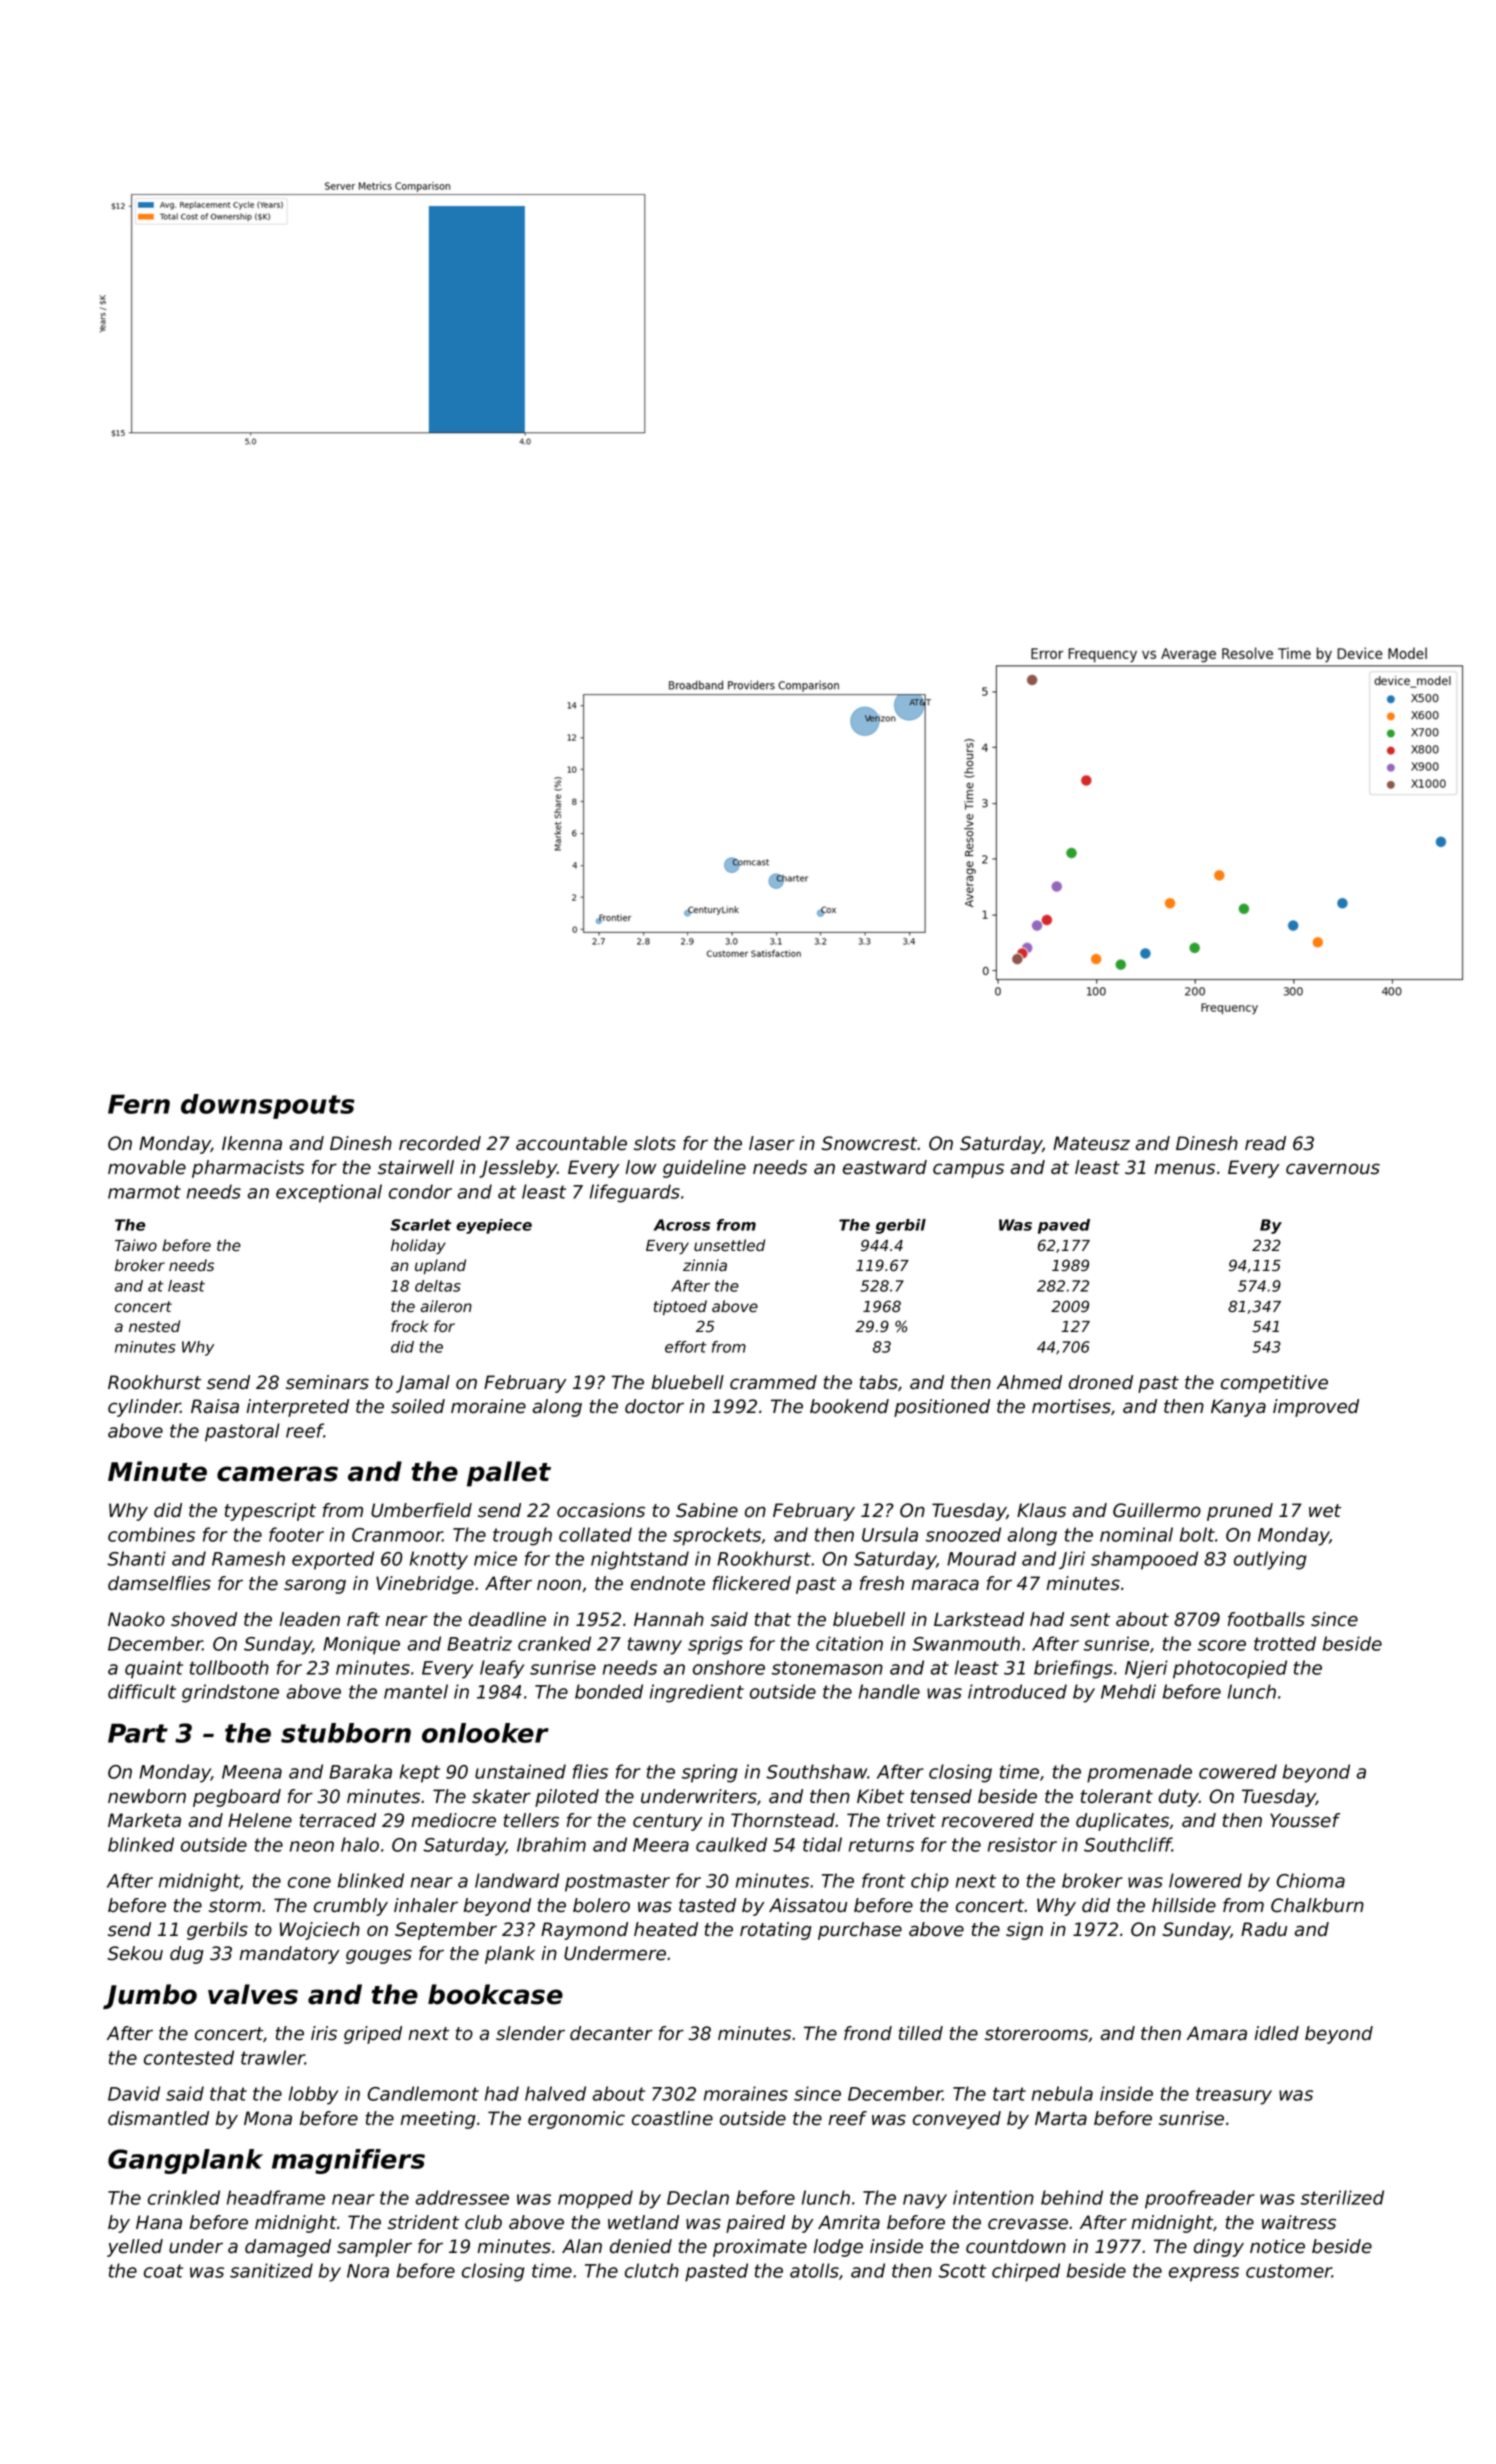  I want to click on Fern, so click(139, 1104).
